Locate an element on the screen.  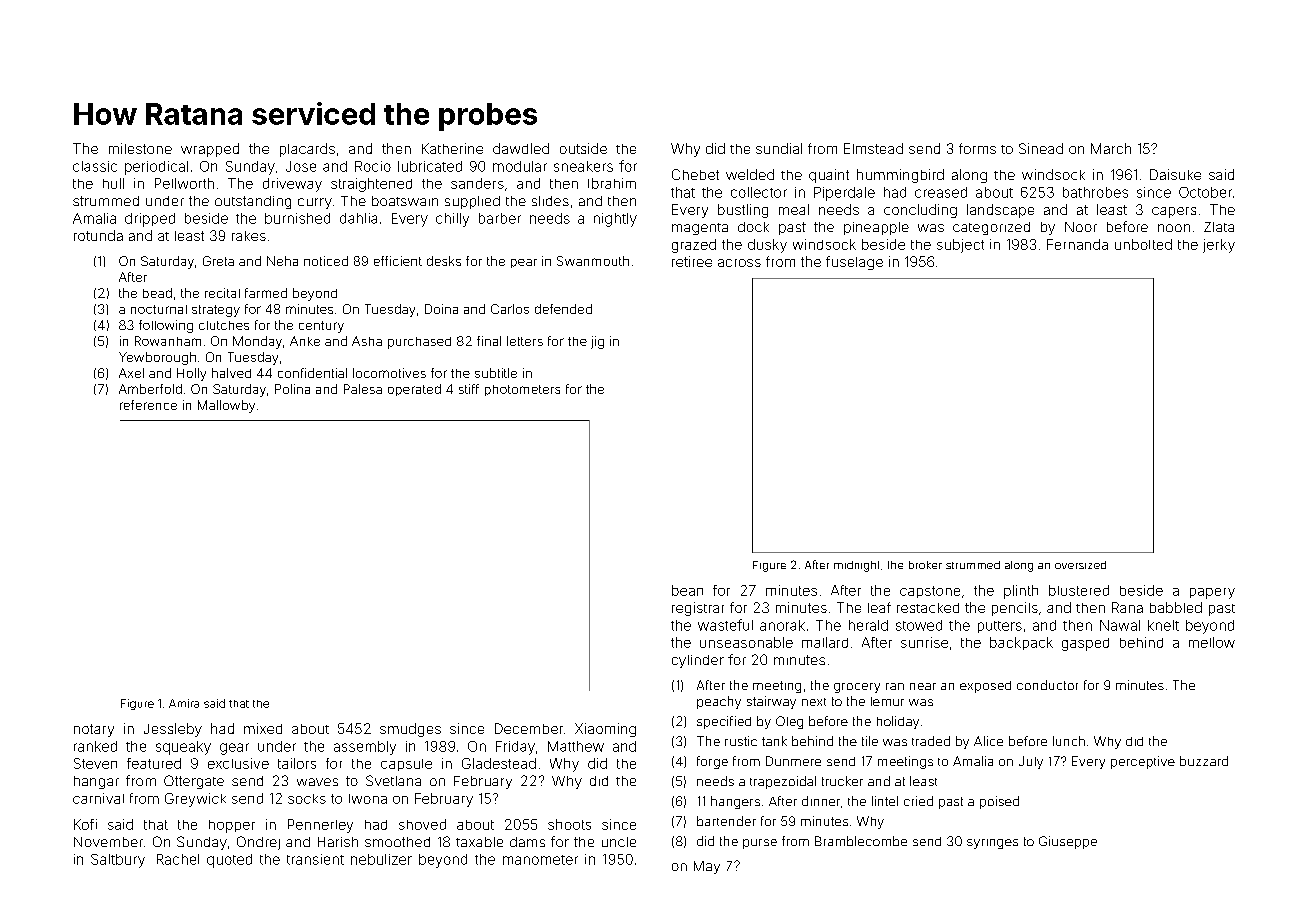
fuselage is located at coordinates (854, 263).
